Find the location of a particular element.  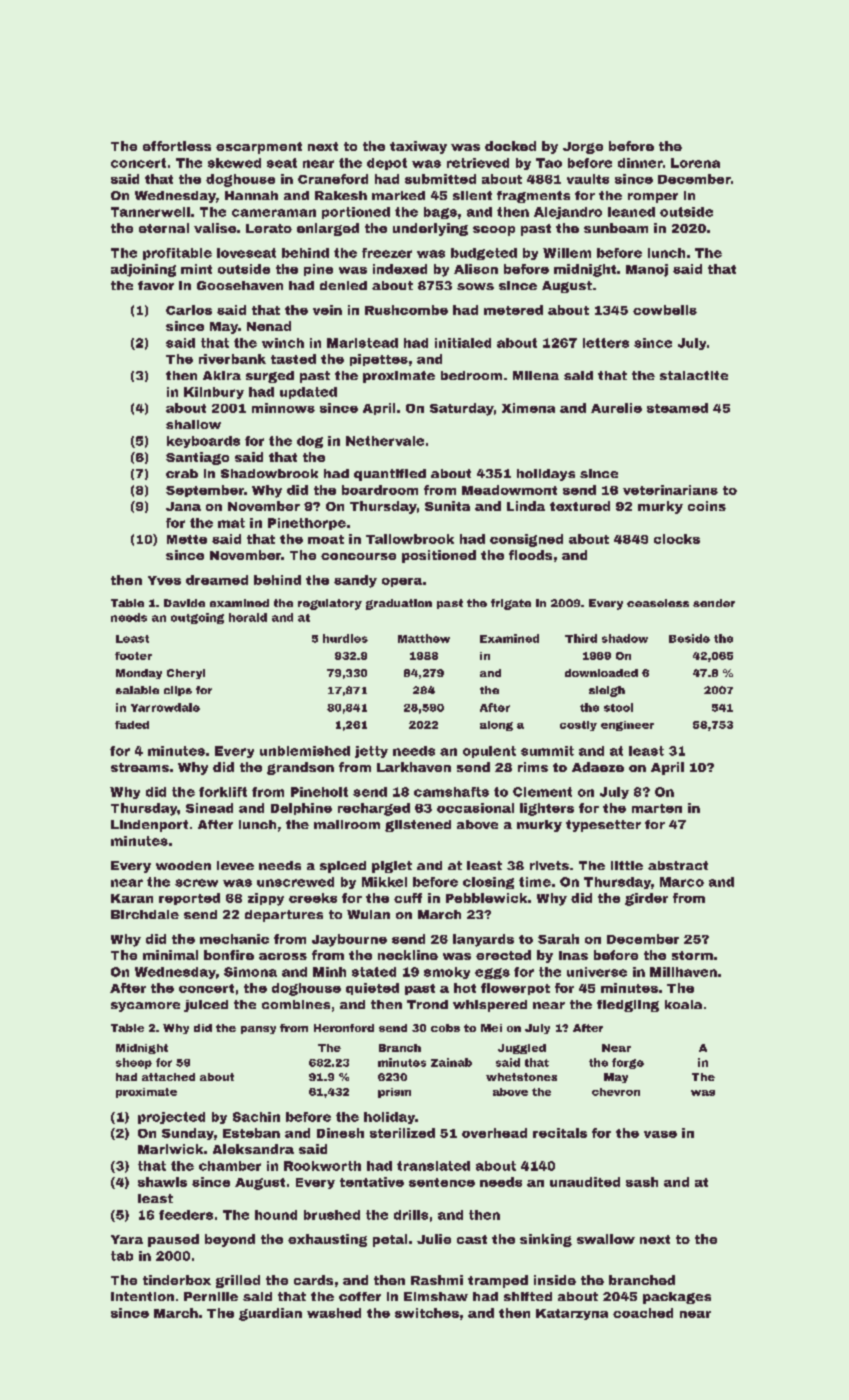

unblemished is located at coordinates (305, 751).
